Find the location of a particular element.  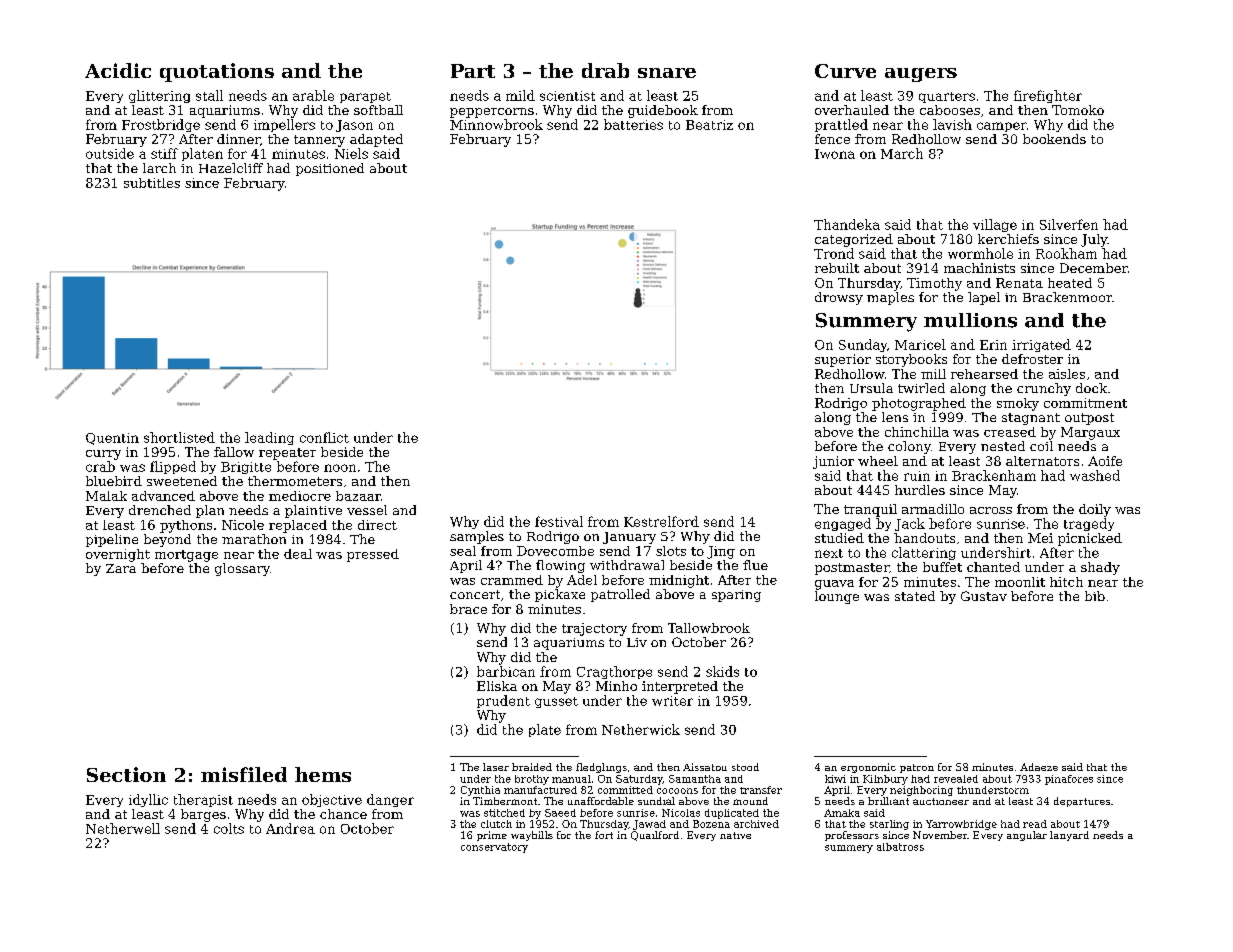

quotations is located at coordinates (217, 72).
